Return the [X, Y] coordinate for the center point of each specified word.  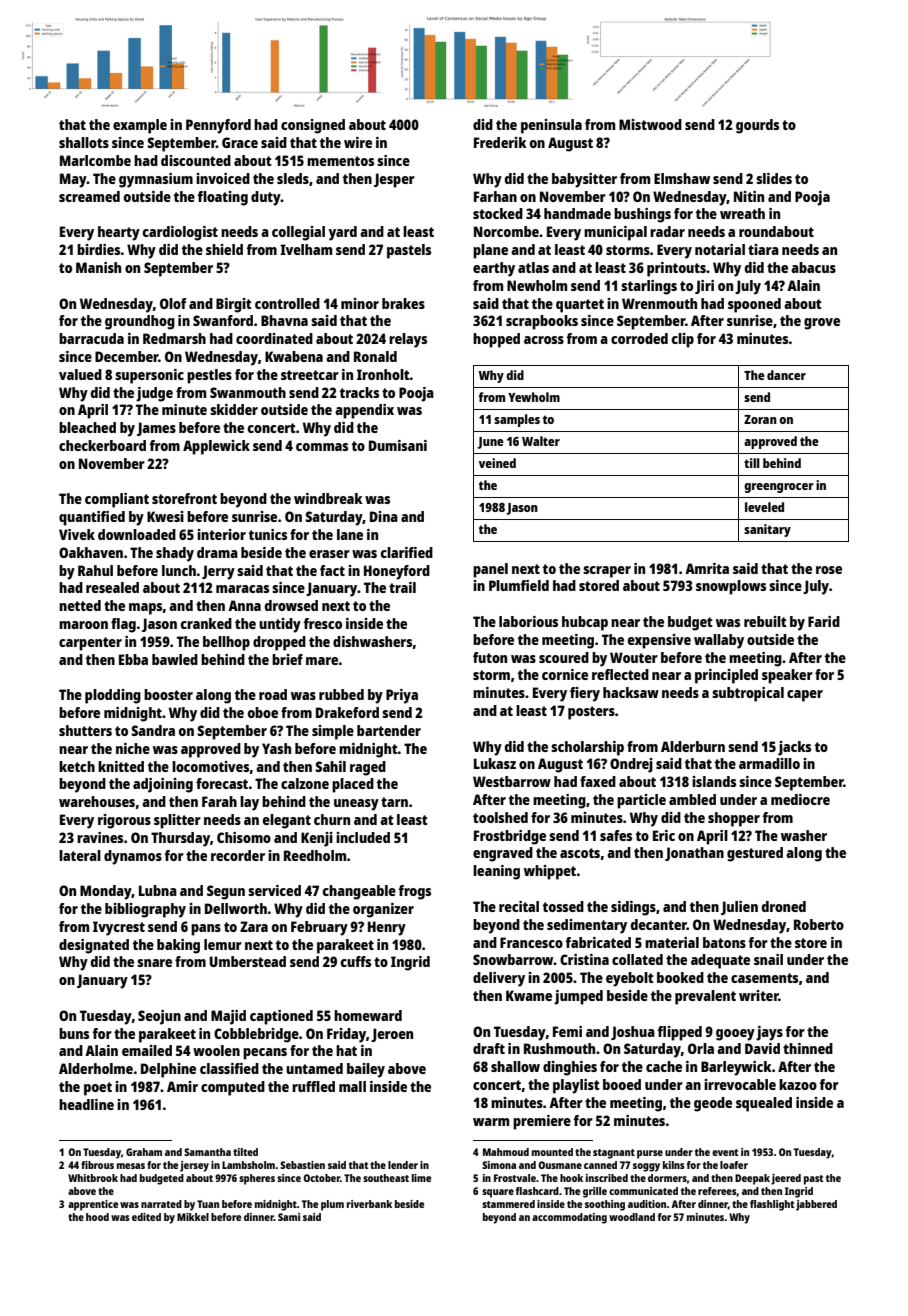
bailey [366, 1070]
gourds [757, 126]
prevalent [705, 997]
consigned [313, 126]
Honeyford [397, 572]
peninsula [551, 126]
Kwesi [165, 516]
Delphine [168, 1070]
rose [829, 570]
